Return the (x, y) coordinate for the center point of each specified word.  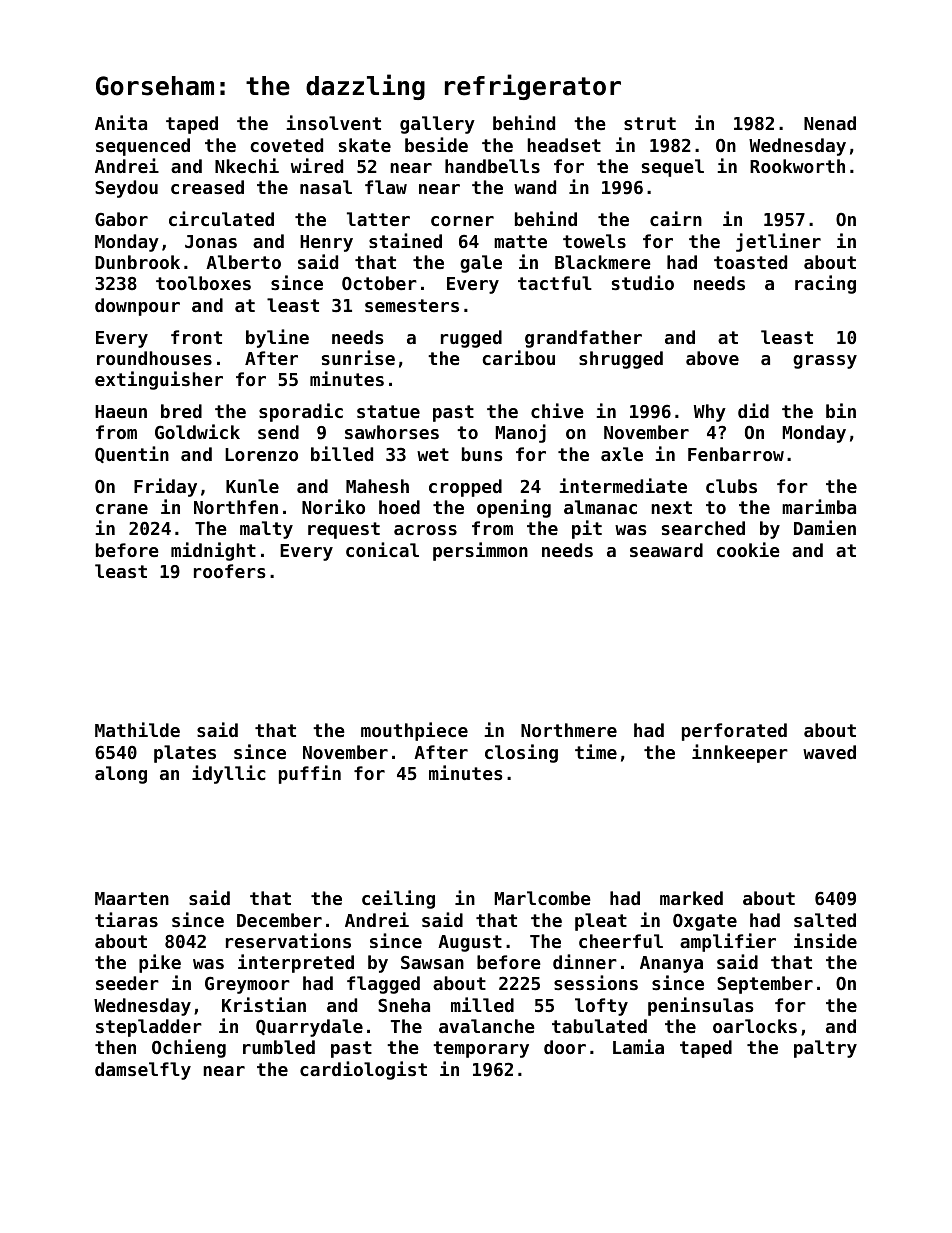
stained (405, 240)
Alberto (243, 262)
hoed (399, 507)
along (121, 775)
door (565, 1047)
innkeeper (740, 753)
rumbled (279, 1047)
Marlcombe (542, 898)
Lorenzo (261, 454)
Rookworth (797, 166)
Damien (825, 527)
